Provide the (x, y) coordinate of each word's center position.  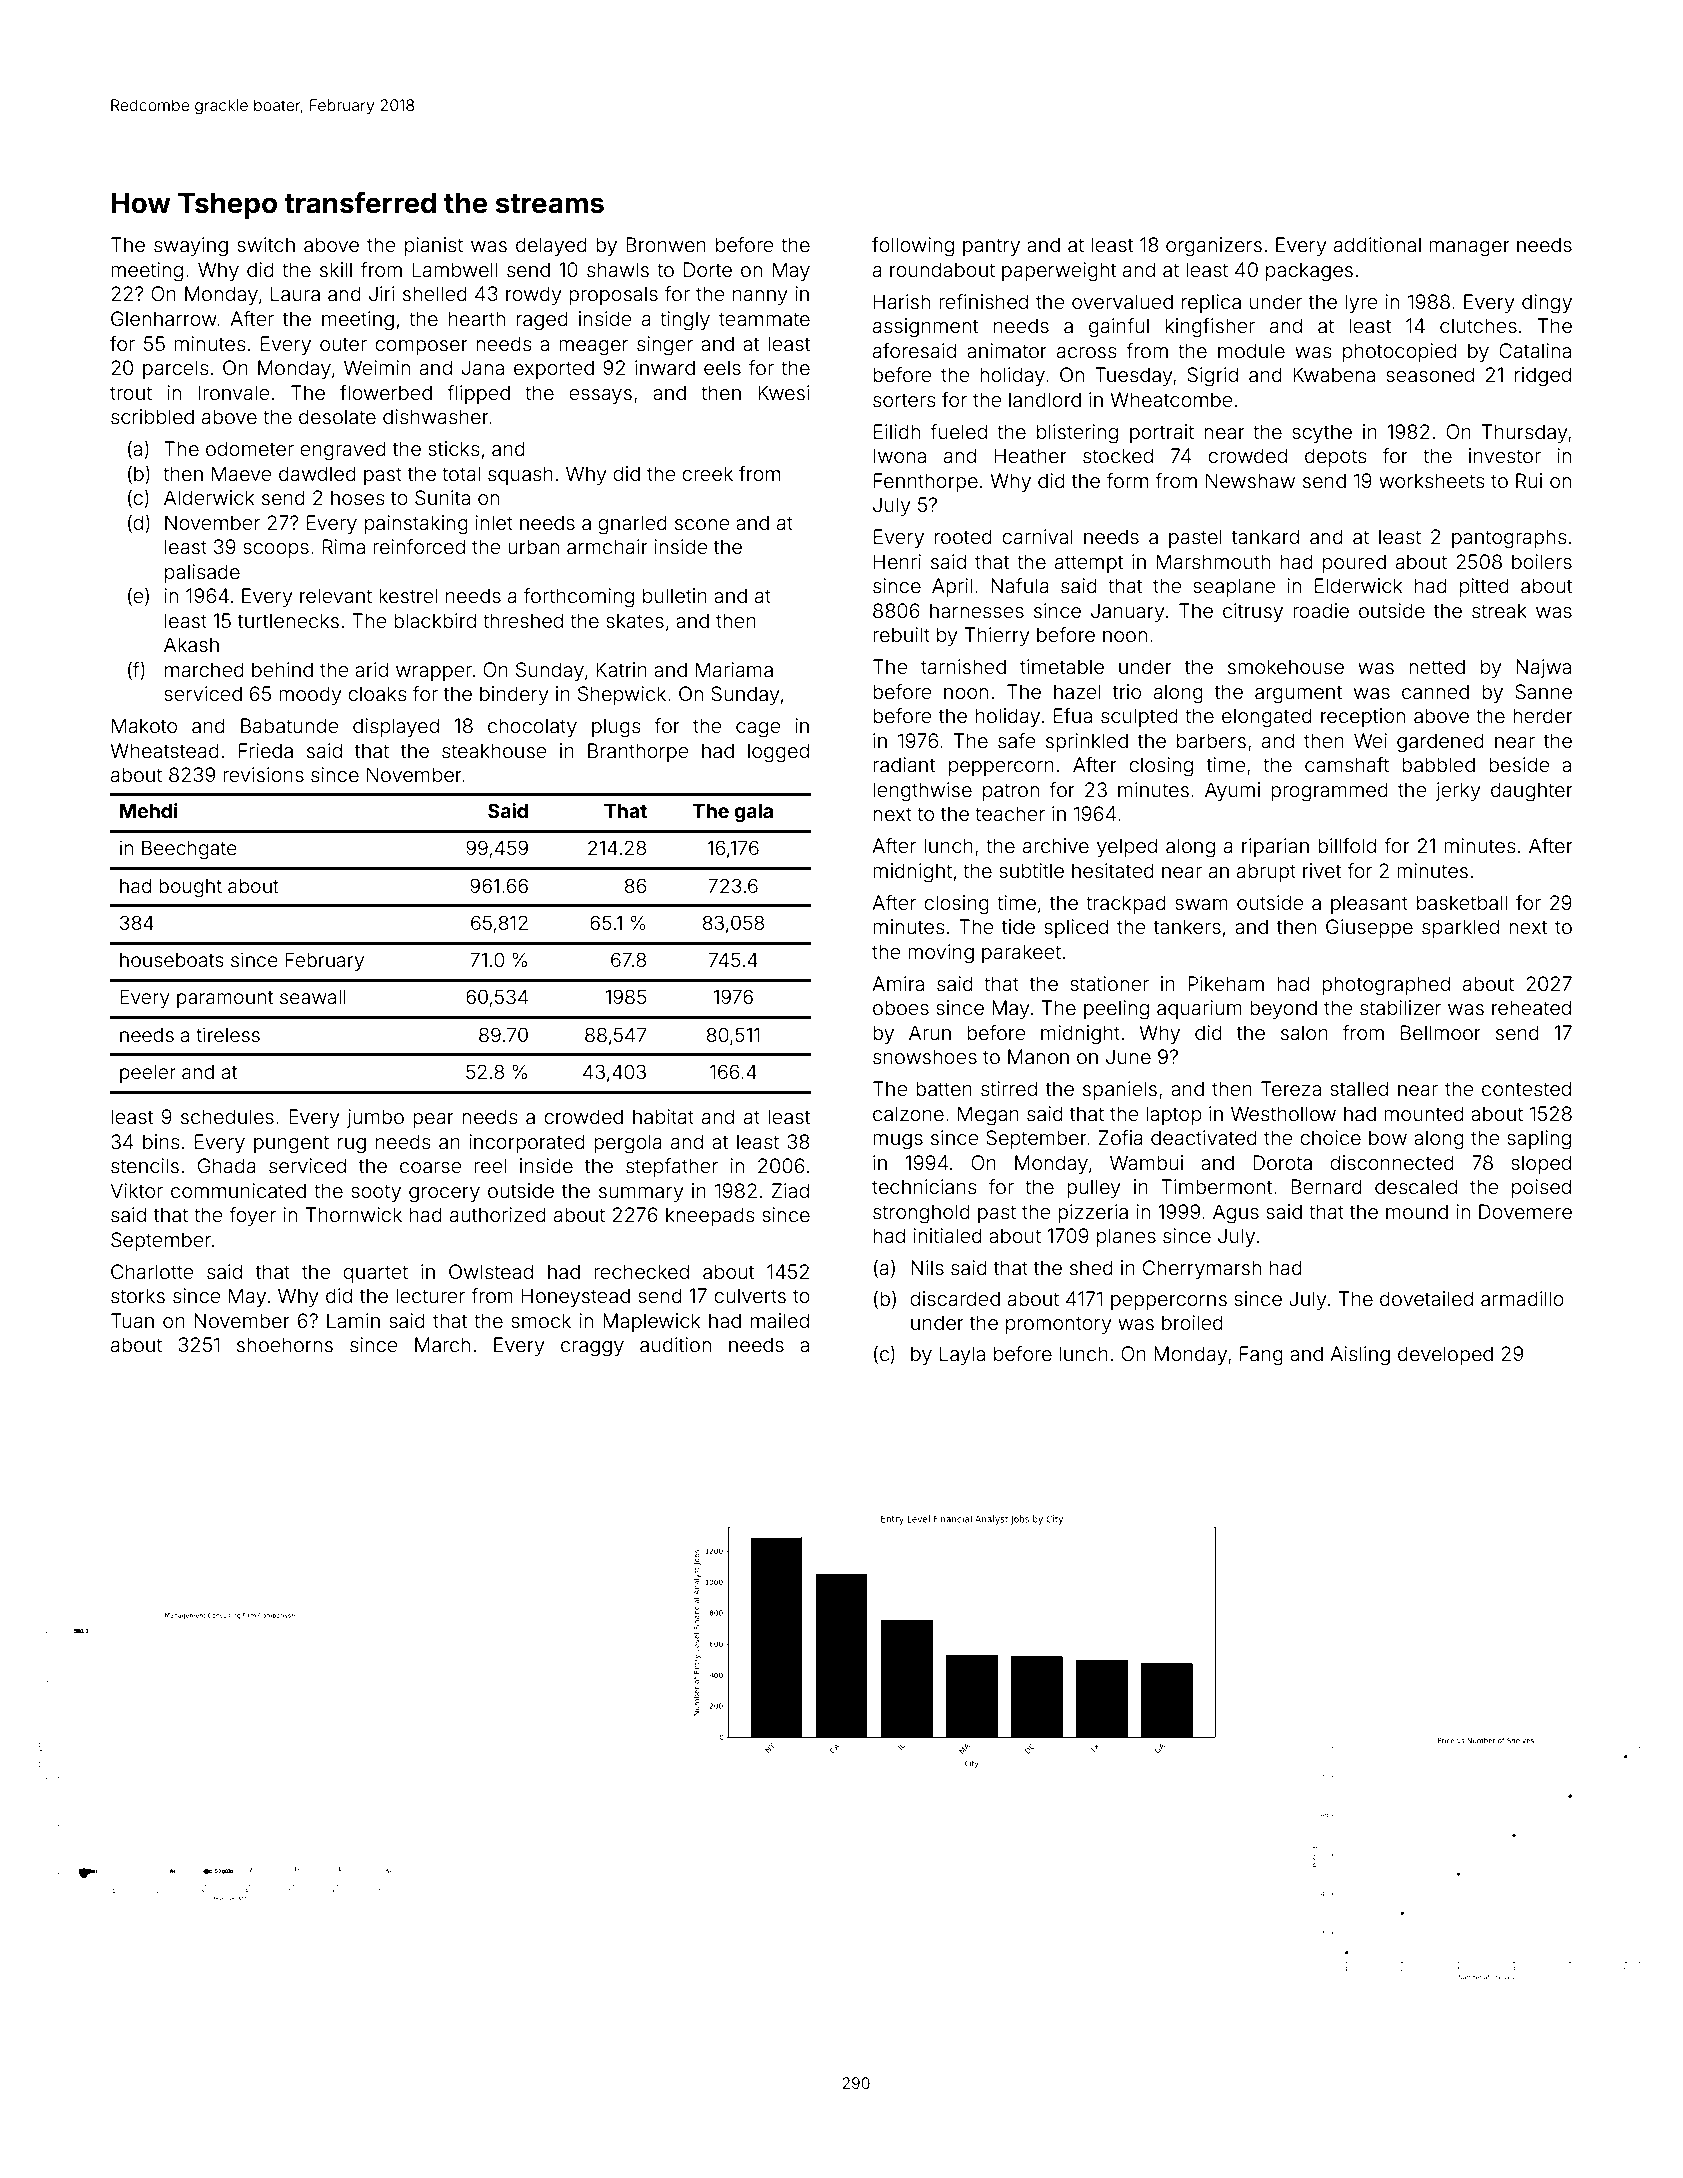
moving (941, 954)
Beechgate (189, 850)
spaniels (1120, 1090)
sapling (1539, 1140)
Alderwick (209, 497)
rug (352, 1146)
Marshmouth (1213, 561)
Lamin (353, 1320)
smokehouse (1286, 666)
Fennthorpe (926, 482)
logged (778, 753)
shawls (618, 269)
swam (1201, 904)
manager (1469, 249)
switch (266, 244)
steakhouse (494, 750)
